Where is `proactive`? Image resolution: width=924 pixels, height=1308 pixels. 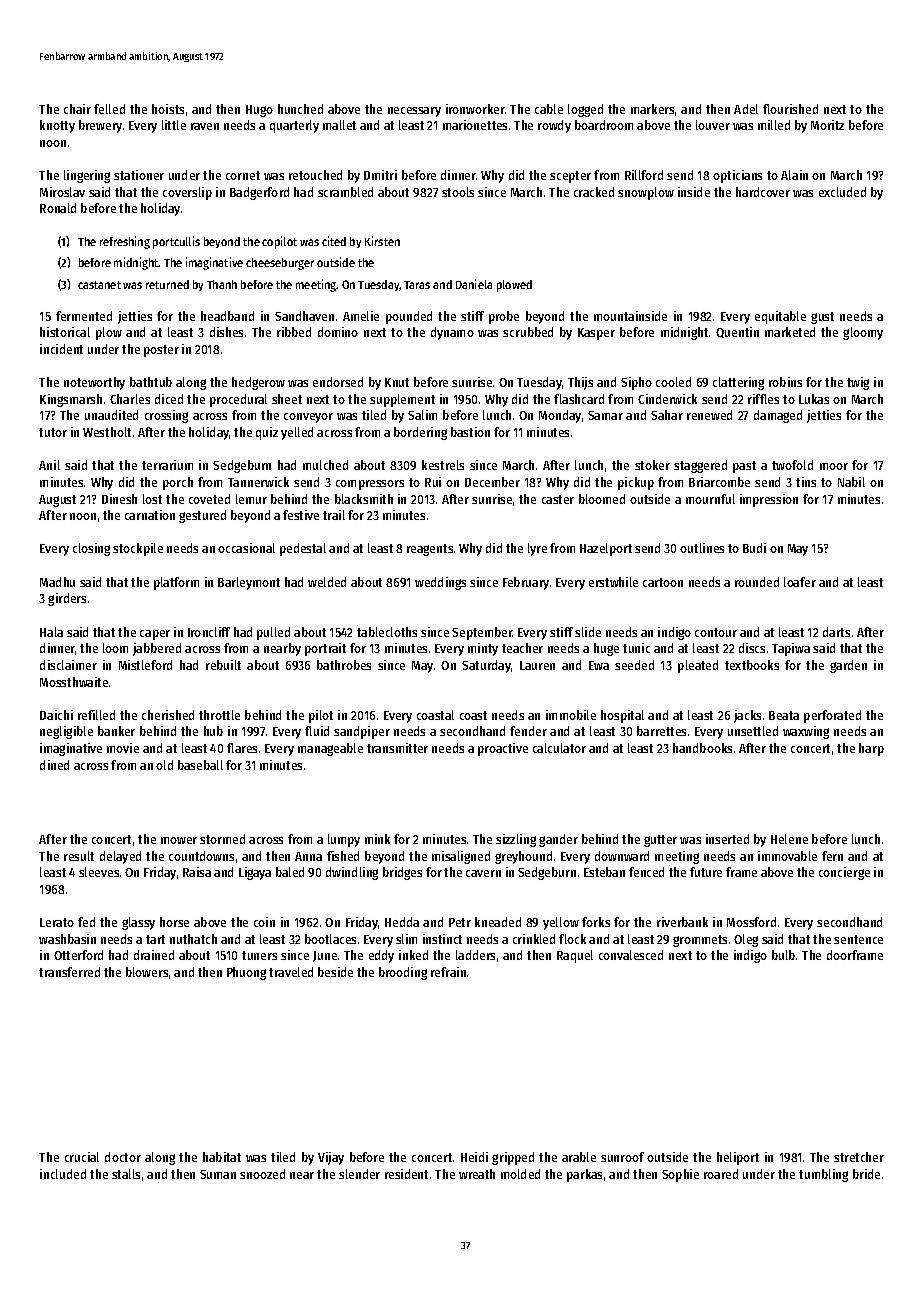
proactive is located at coordinates (503, 749).
